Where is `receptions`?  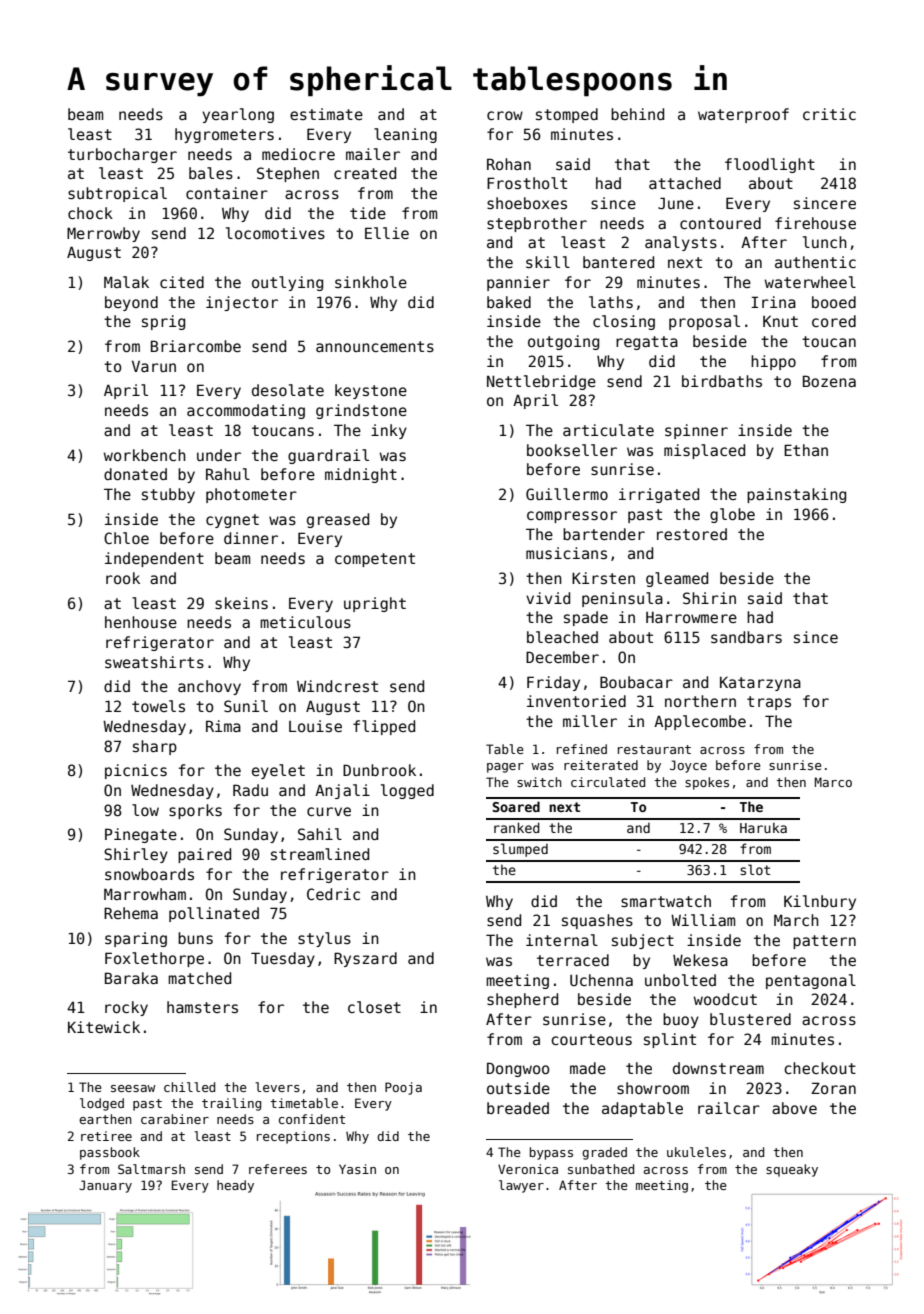 receptions is located at coordinates (293, 1137).
